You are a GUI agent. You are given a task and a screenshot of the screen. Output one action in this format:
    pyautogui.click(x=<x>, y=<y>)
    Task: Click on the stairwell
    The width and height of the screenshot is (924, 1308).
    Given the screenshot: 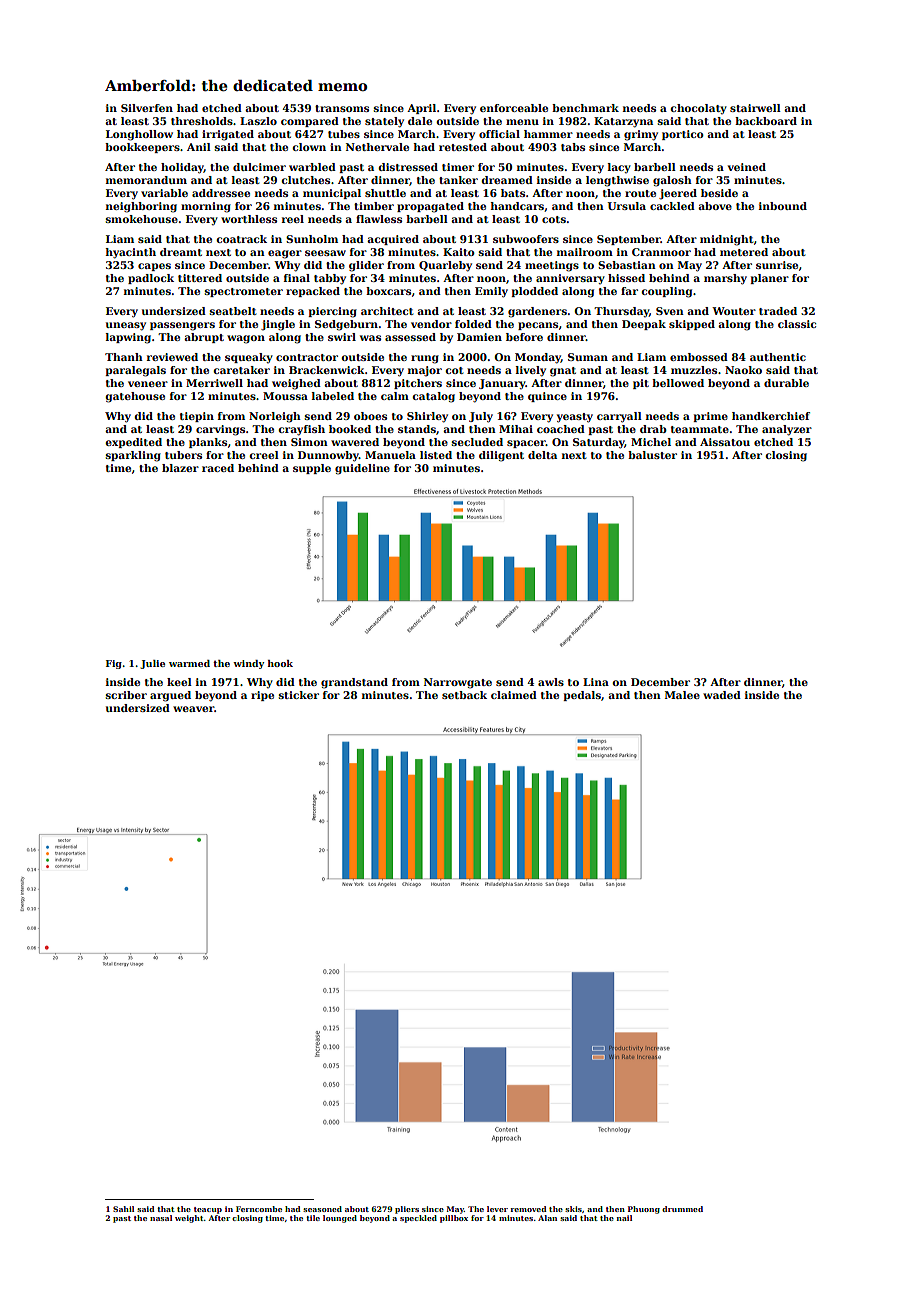 What is the action you would take?
    pyautogui.click(x=755, y=108)
